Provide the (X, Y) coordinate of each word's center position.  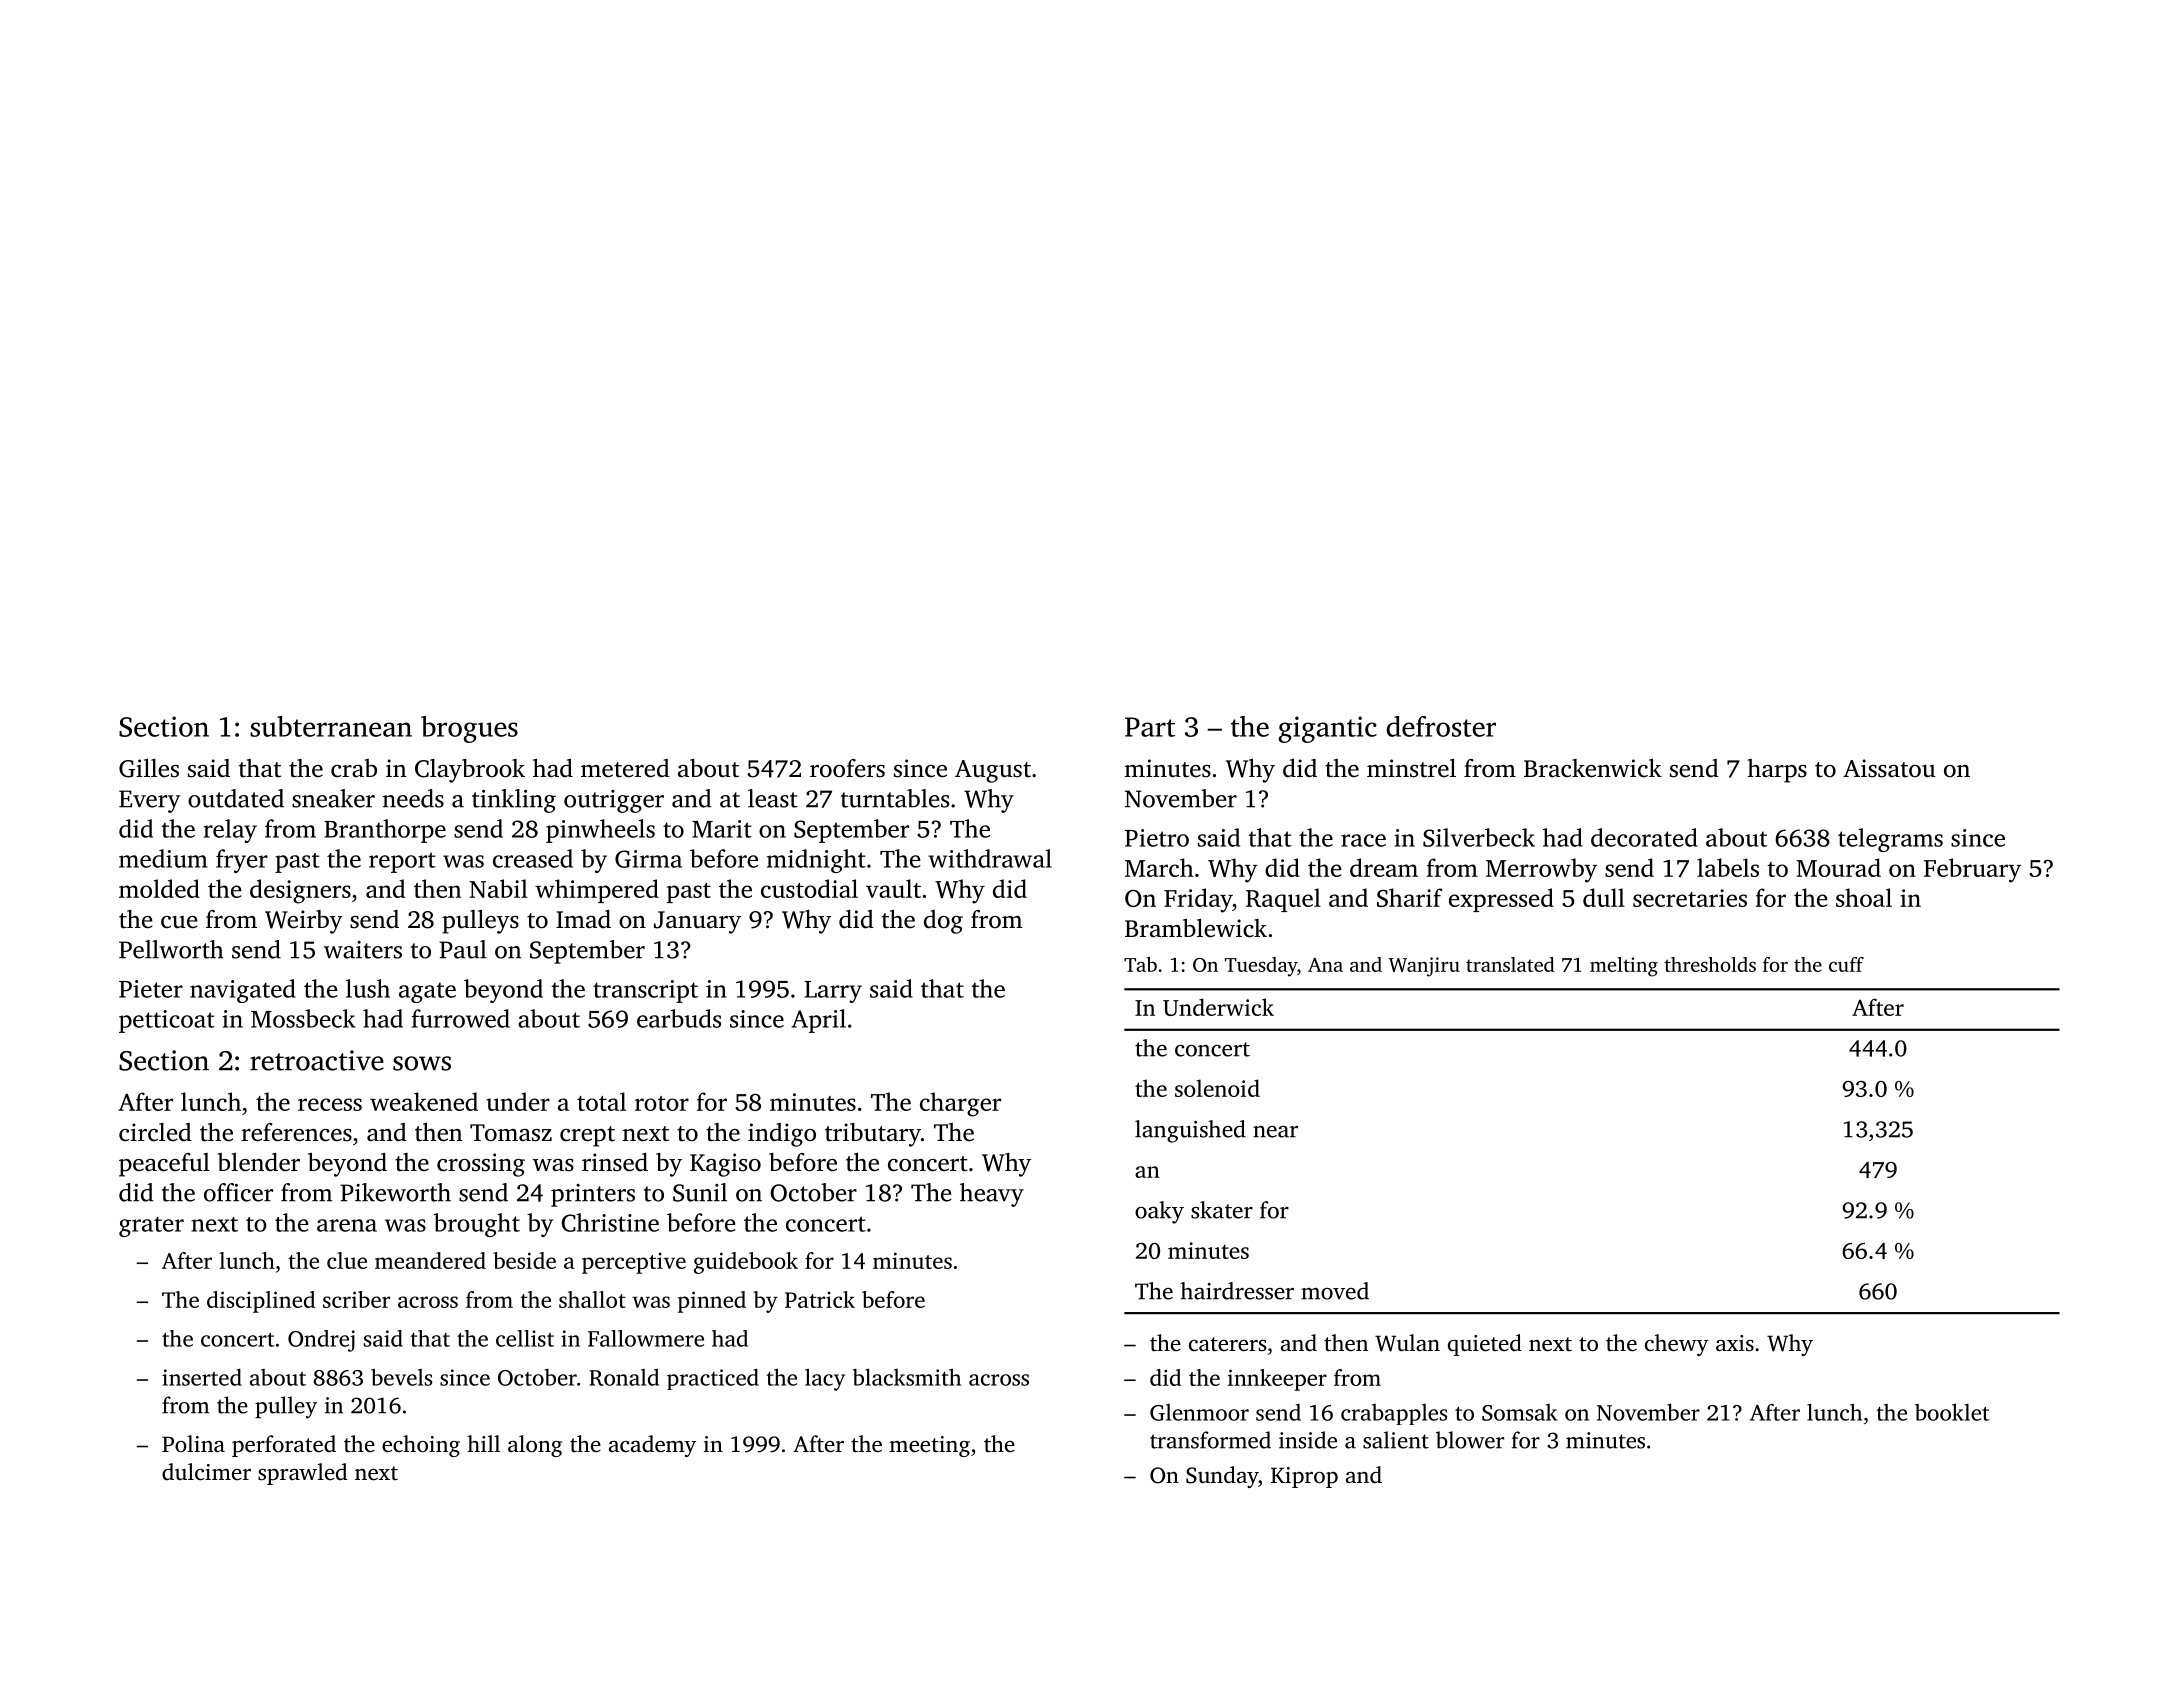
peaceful (164, 1165)
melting (1624, 967)
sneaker (333, 798)
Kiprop (1304, 1477)
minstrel (1411, 768)
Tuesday (1261, 967)
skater (1222, 1210)
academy (652, 1446)
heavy (992, 1195)
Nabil (498, 888)
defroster (1441, 726)
